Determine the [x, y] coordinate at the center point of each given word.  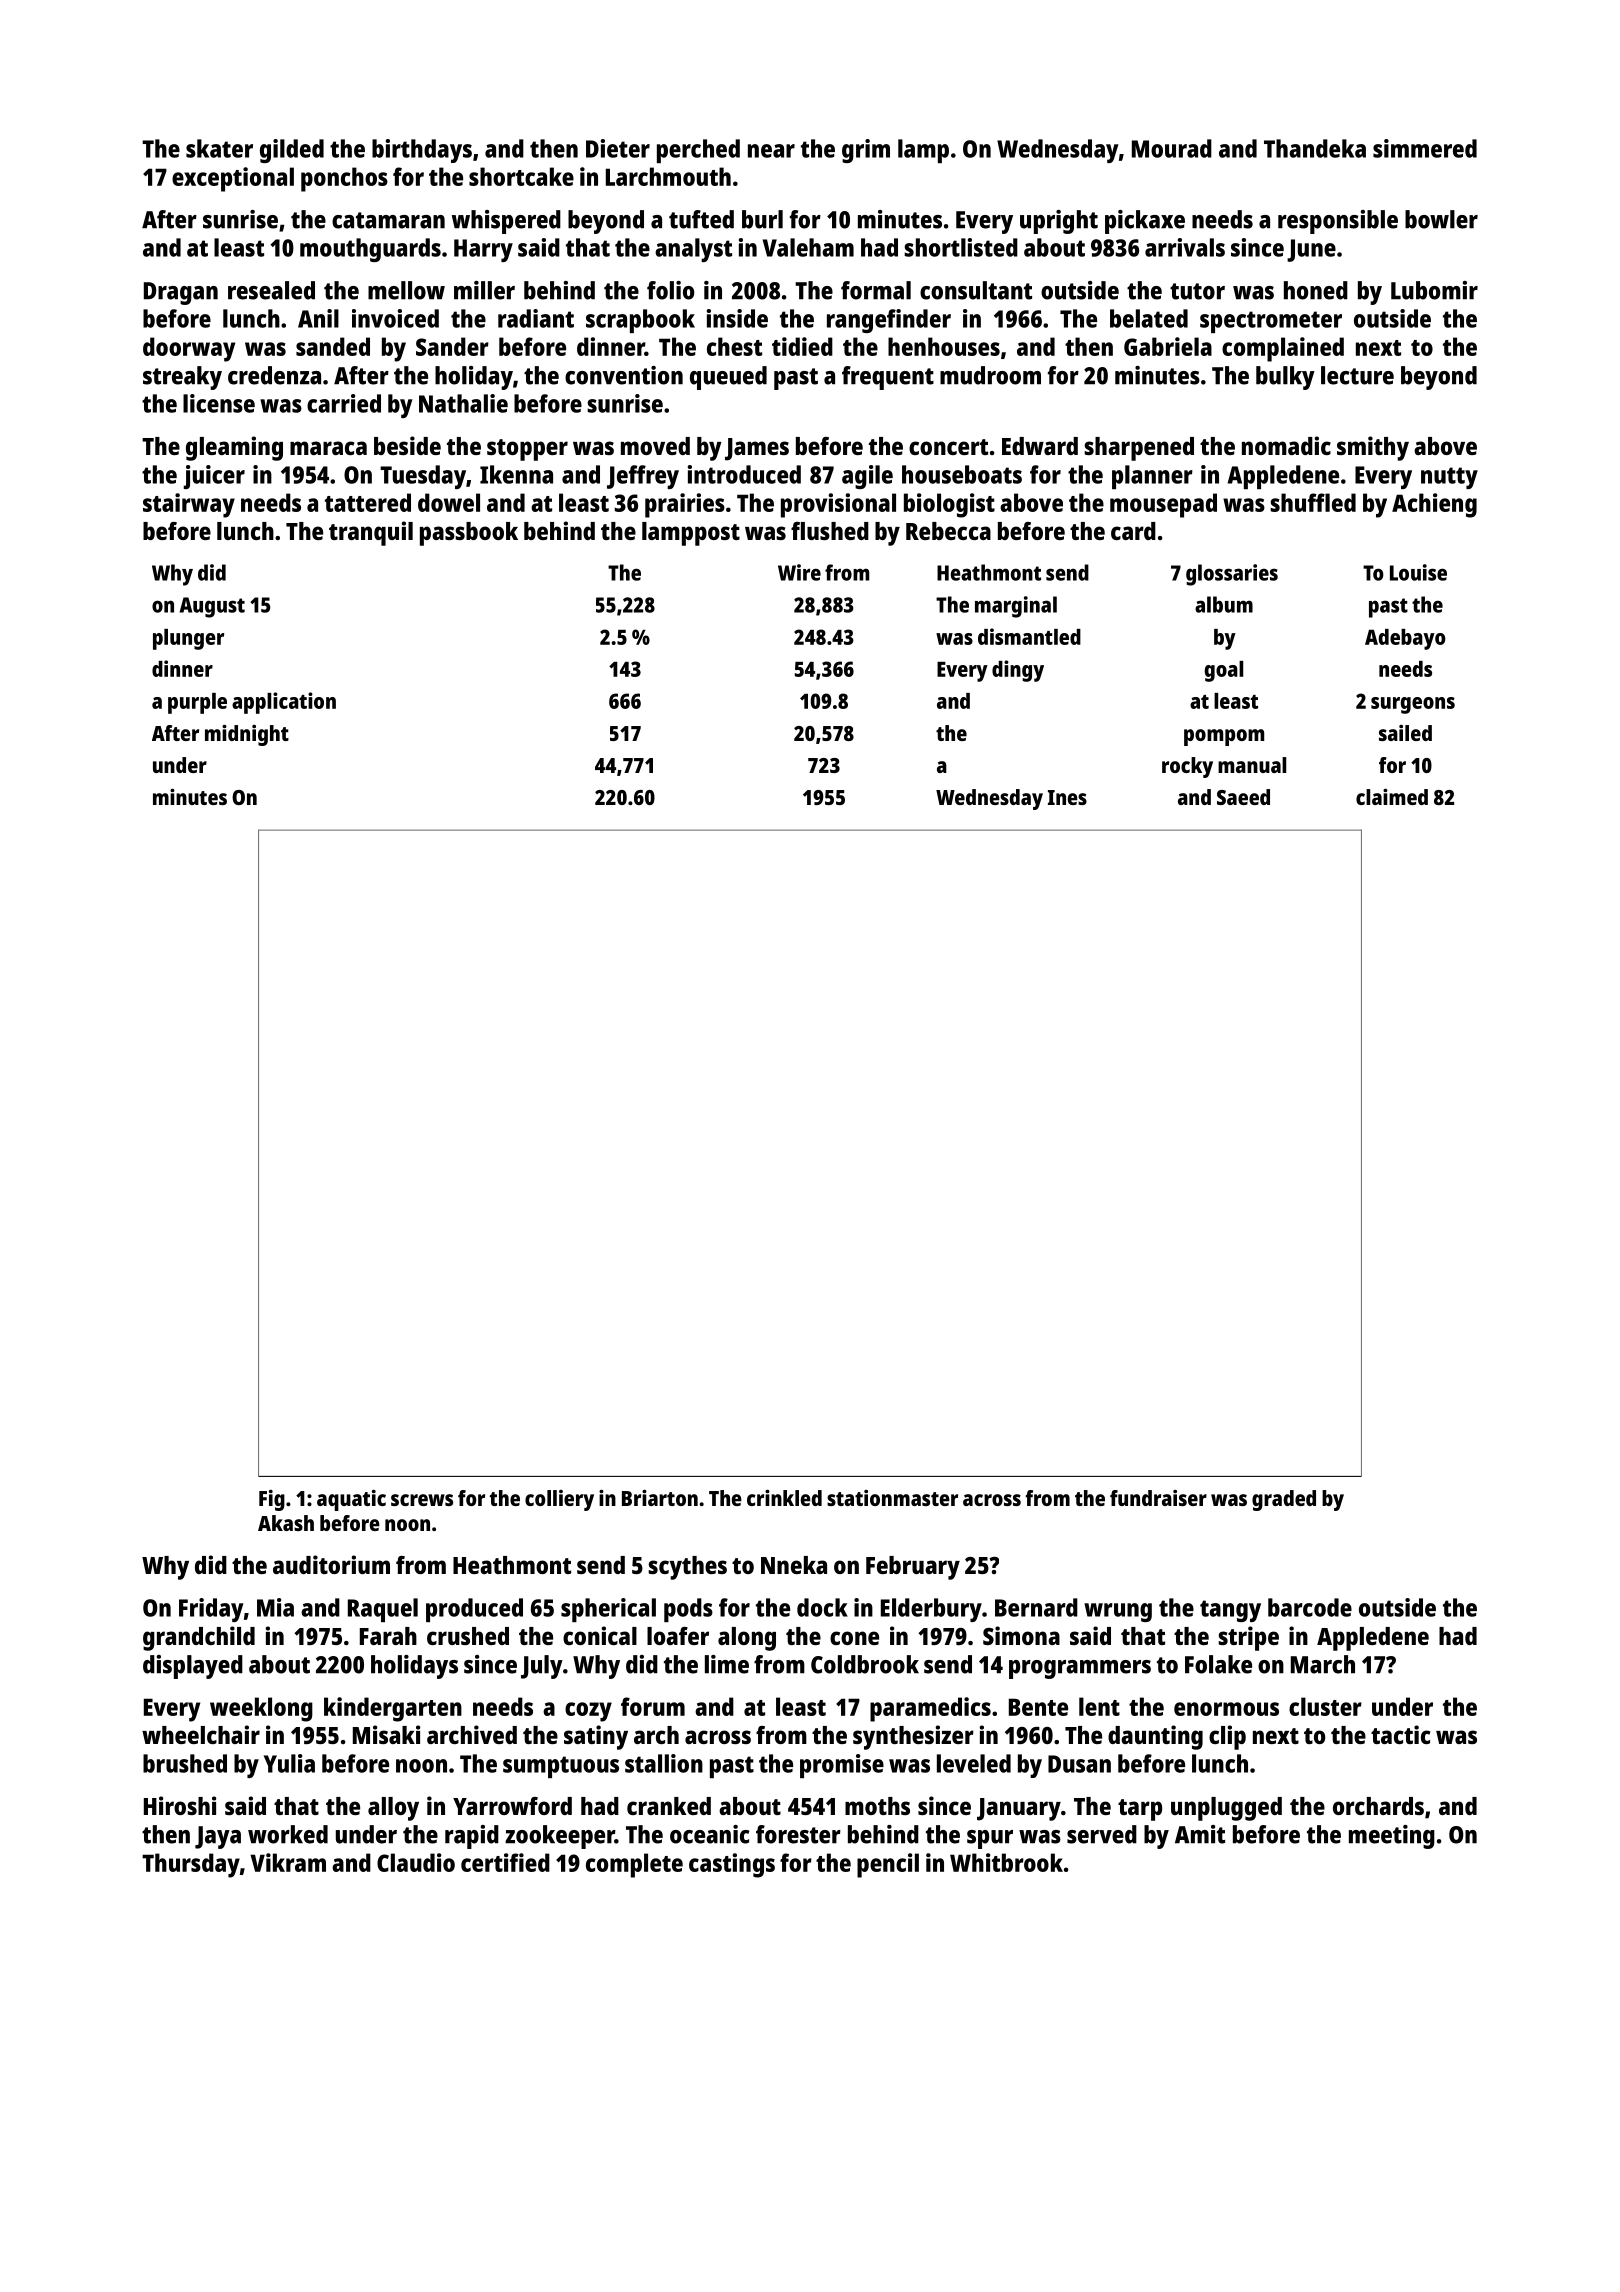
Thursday [191, 1865]
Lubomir [1434, 290]
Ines [1067, 797]
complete [634, 1865]
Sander [452, 346]
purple [197, 703]
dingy [1018, 671]
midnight [247, 735]
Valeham [808, 247]
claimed [1392, 797]
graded [1284, 1500]
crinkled [784, 1498]
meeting [1392, 1837]
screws [422, 1500]
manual [1252, 765]
